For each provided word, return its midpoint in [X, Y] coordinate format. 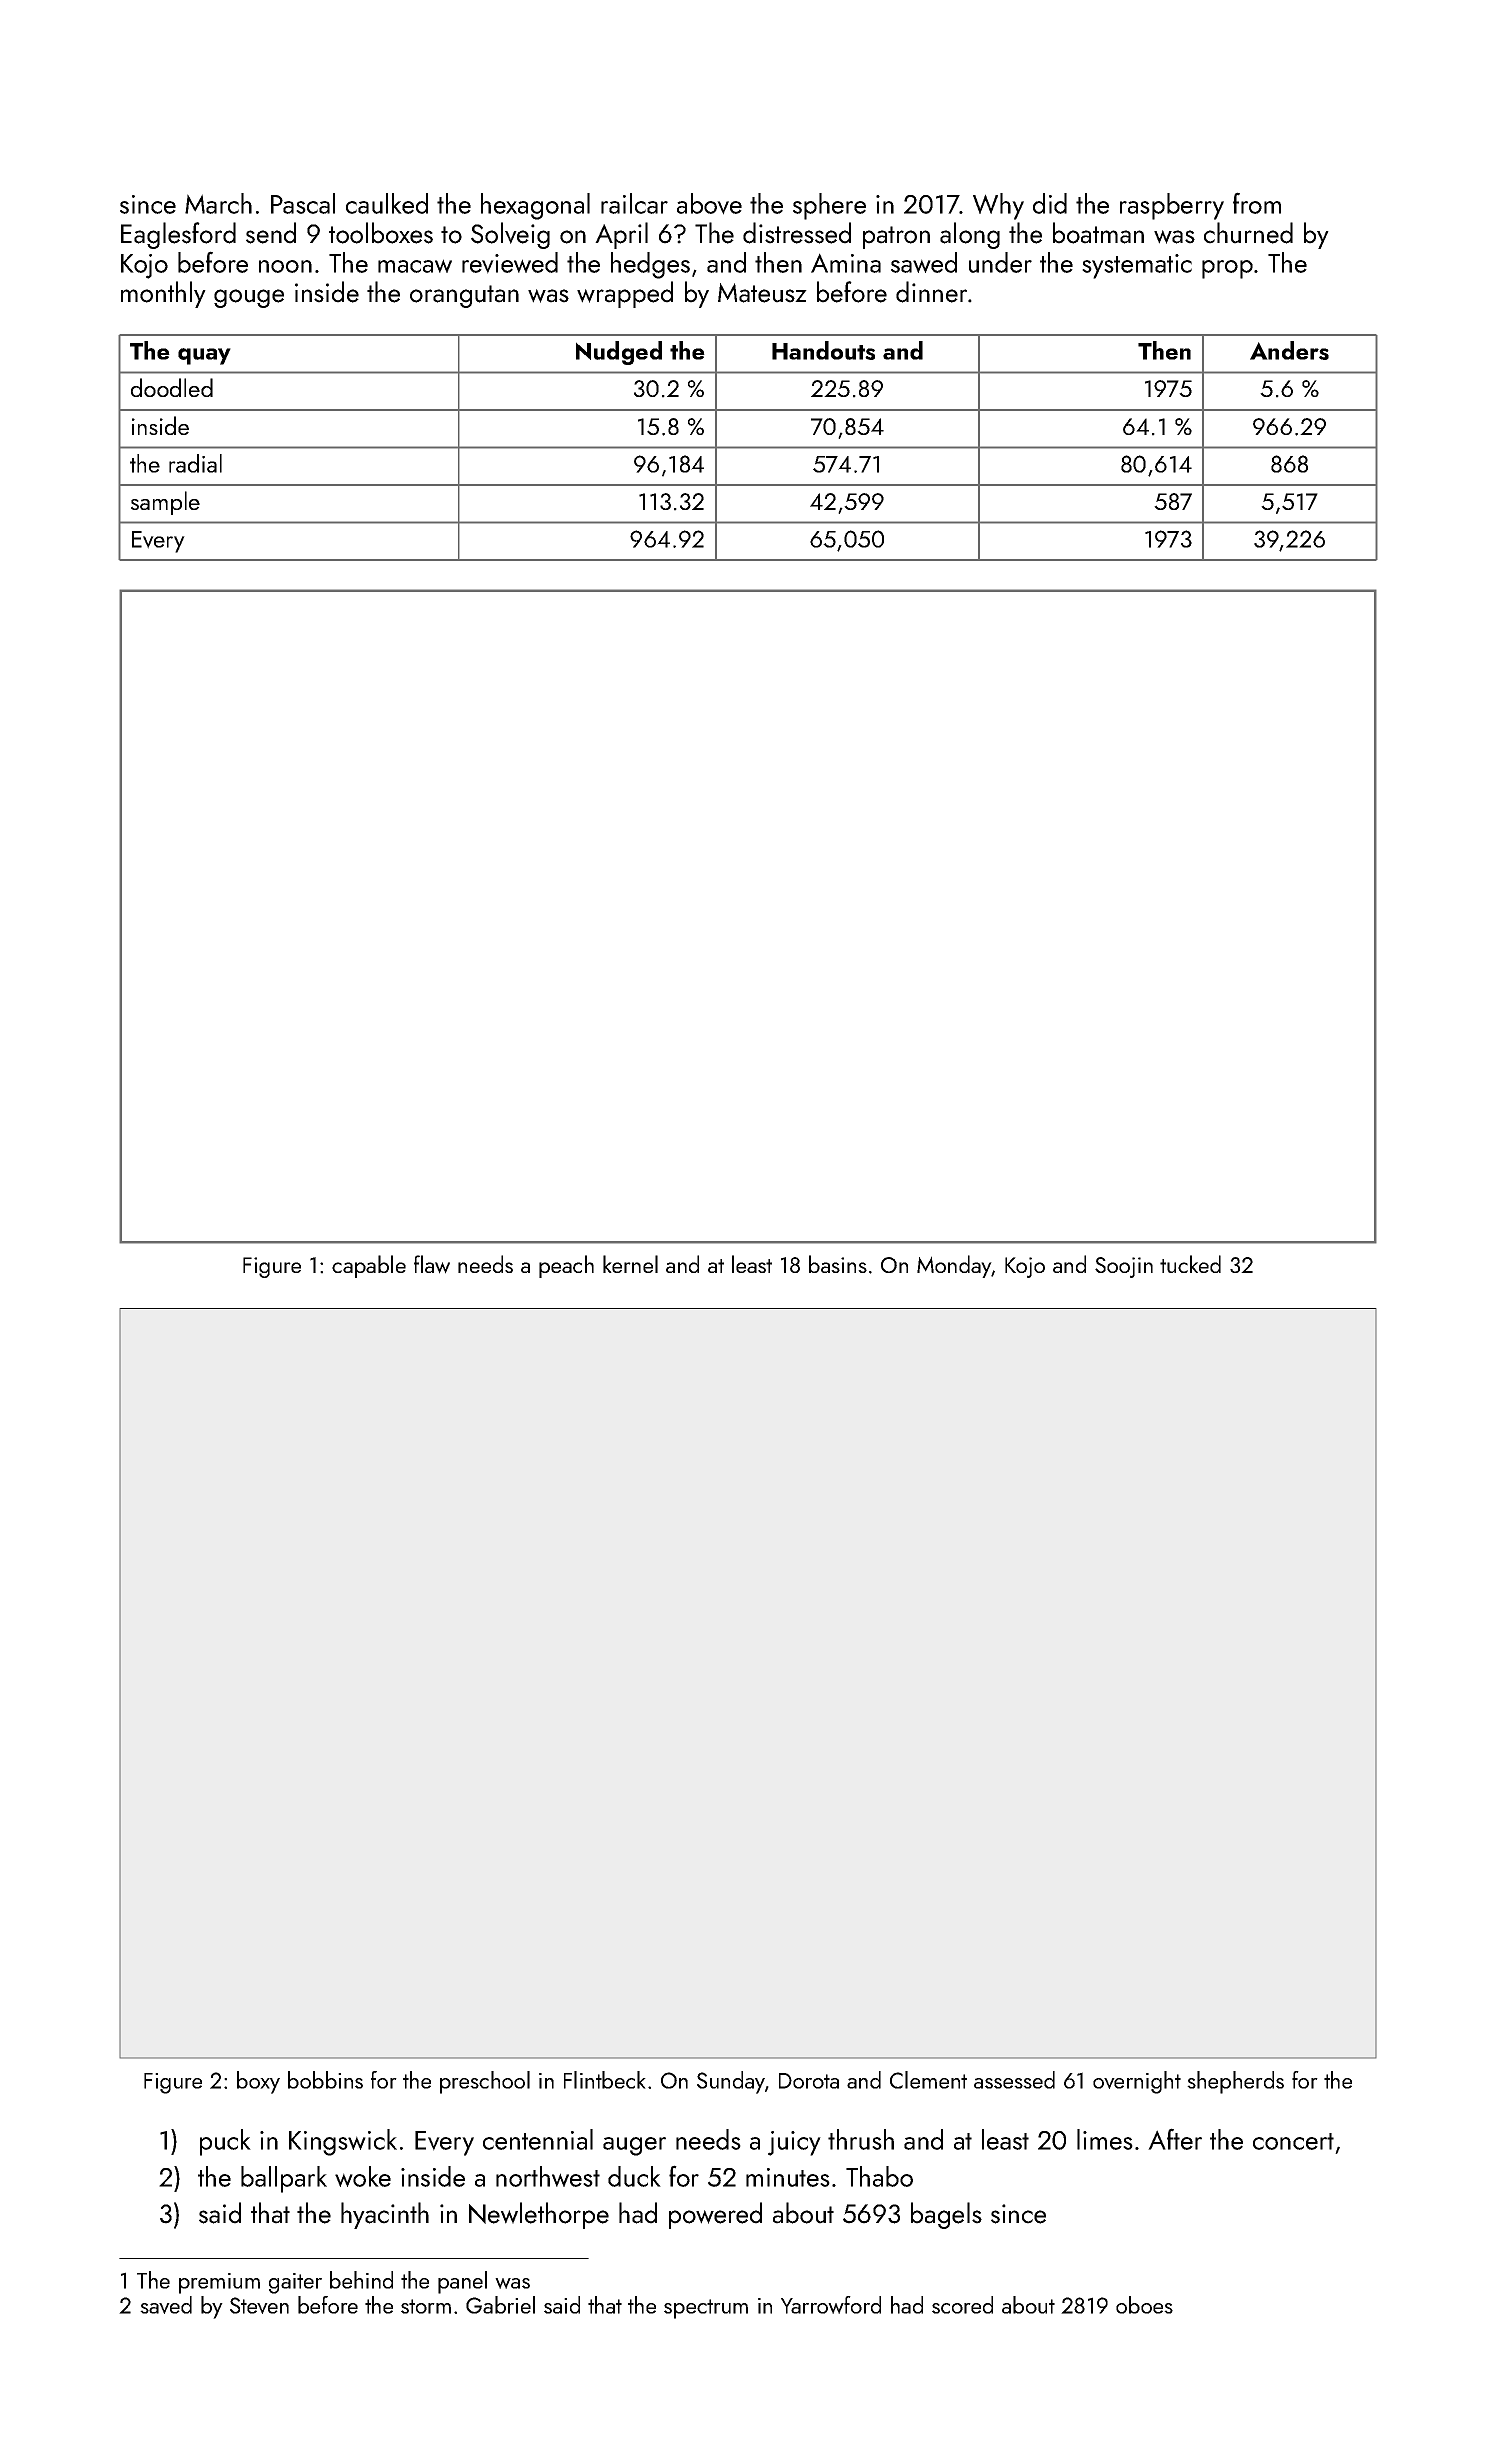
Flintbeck [605, 2080]
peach [566, 1266]
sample [165, 503]
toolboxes [381, 233]
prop [1227, 269]
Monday [954, 1266]
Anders [1289, 350]
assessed [1014, 2080]
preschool [485, 2082]
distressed [797, 233]
